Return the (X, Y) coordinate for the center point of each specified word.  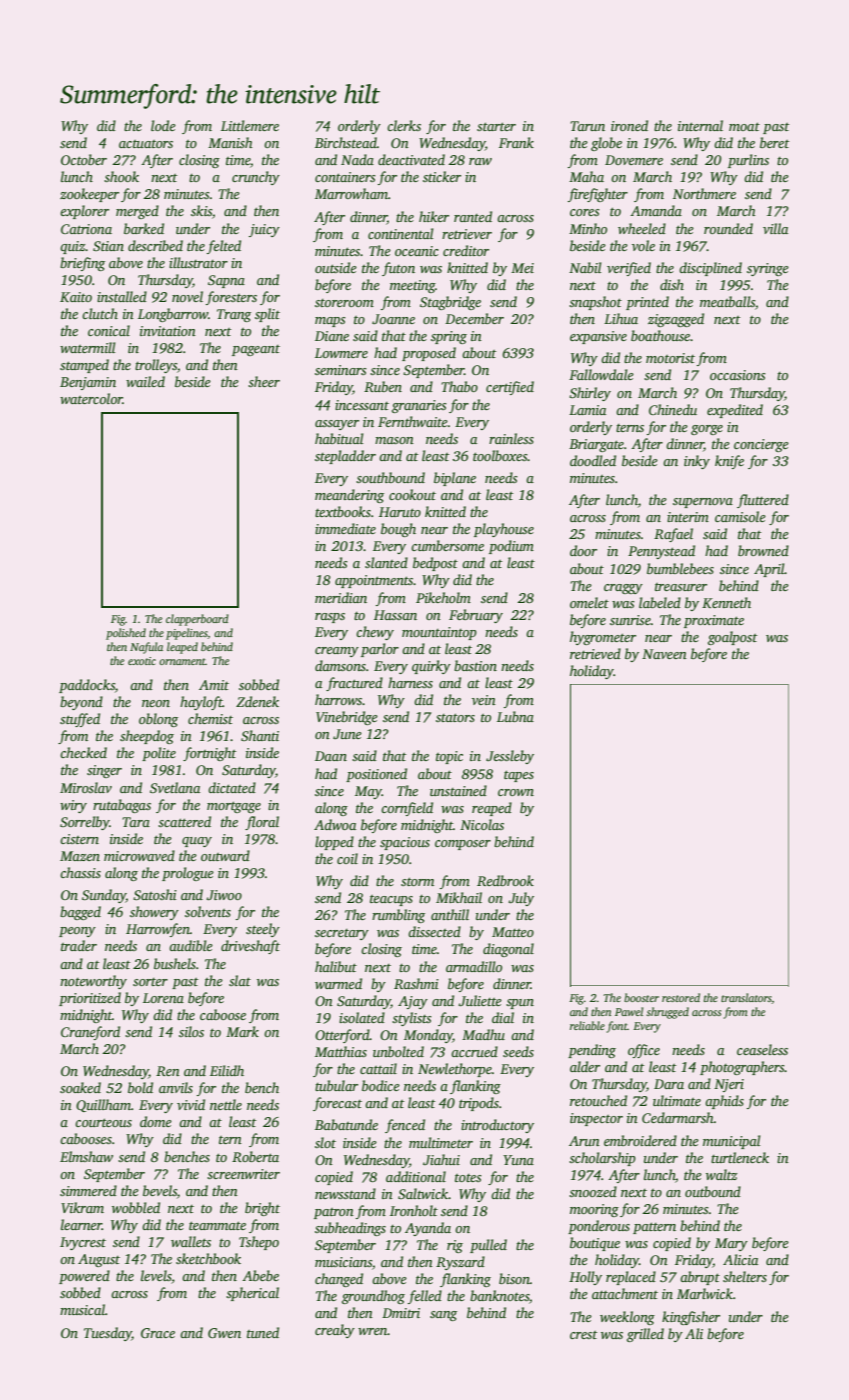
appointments (374, 581)
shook (121, 176)
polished (126, 634)
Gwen (224, 1333)
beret (774, 142)
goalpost (732, 638)
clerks (404, 125)
